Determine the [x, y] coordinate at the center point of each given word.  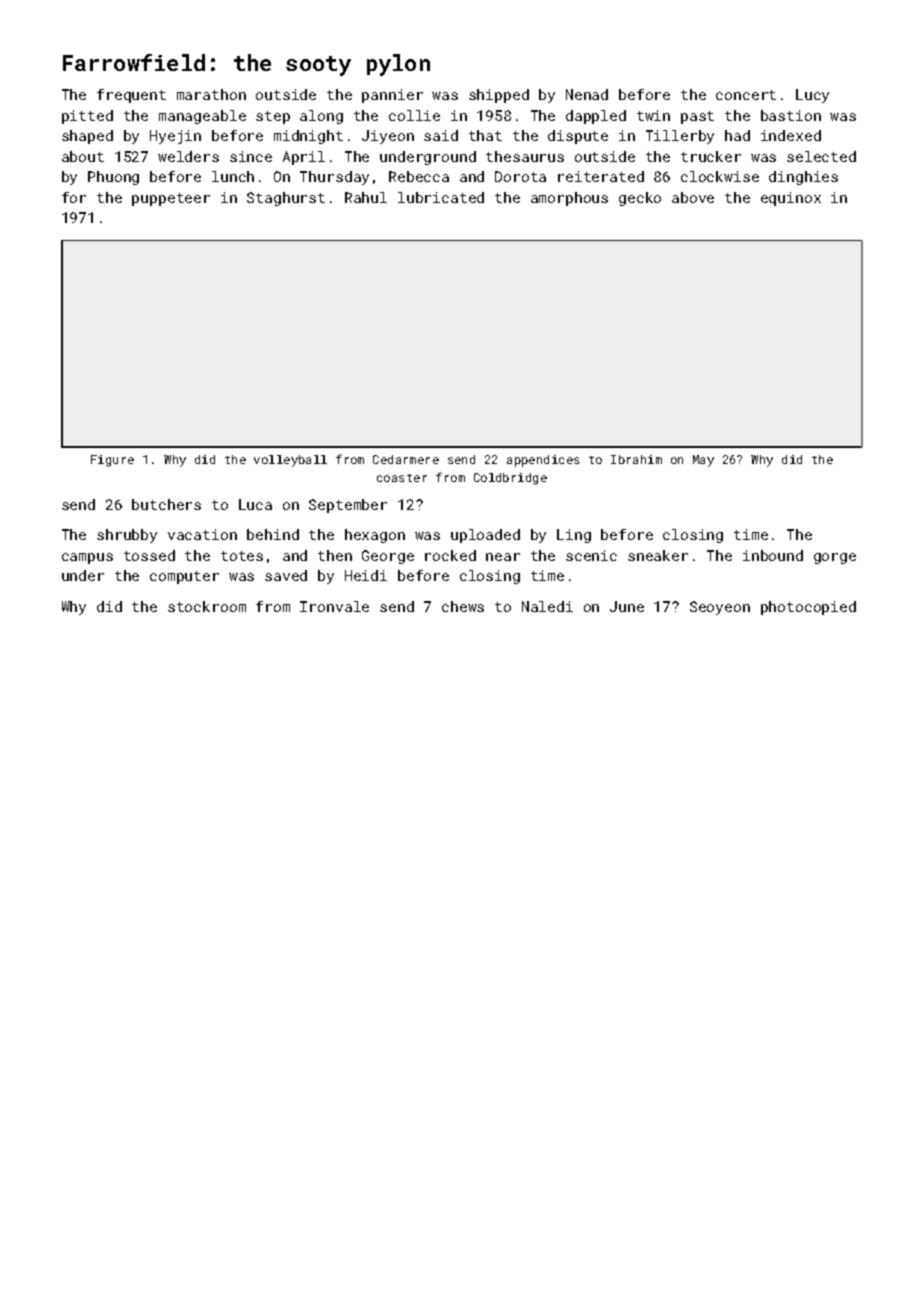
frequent [131, 96]
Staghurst [286, 199]
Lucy [812, 96]
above [693, 197]
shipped [499, 96]
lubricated [441, 197]
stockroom [207, 606]
